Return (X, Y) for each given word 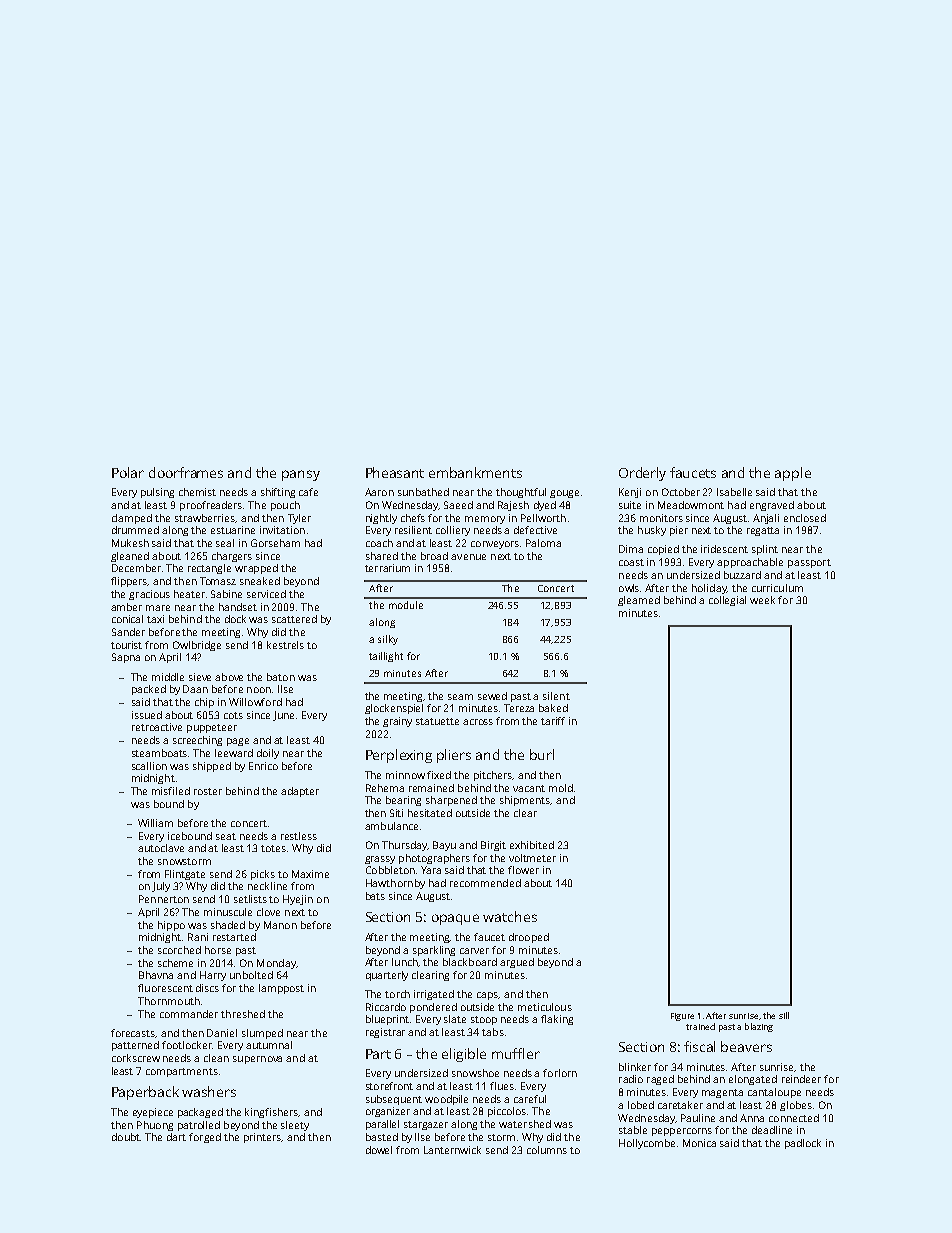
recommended (485, 883)
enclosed (805, 518)
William (155, 823)
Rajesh (513, 506)
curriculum (777, 588)
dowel (379, 1150)
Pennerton (164, 899)
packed (149, 690)
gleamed (639, 601)
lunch (405, 962)
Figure (682, 1017)
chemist (197, 492)
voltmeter (532, 858)
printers (263, 1138)
